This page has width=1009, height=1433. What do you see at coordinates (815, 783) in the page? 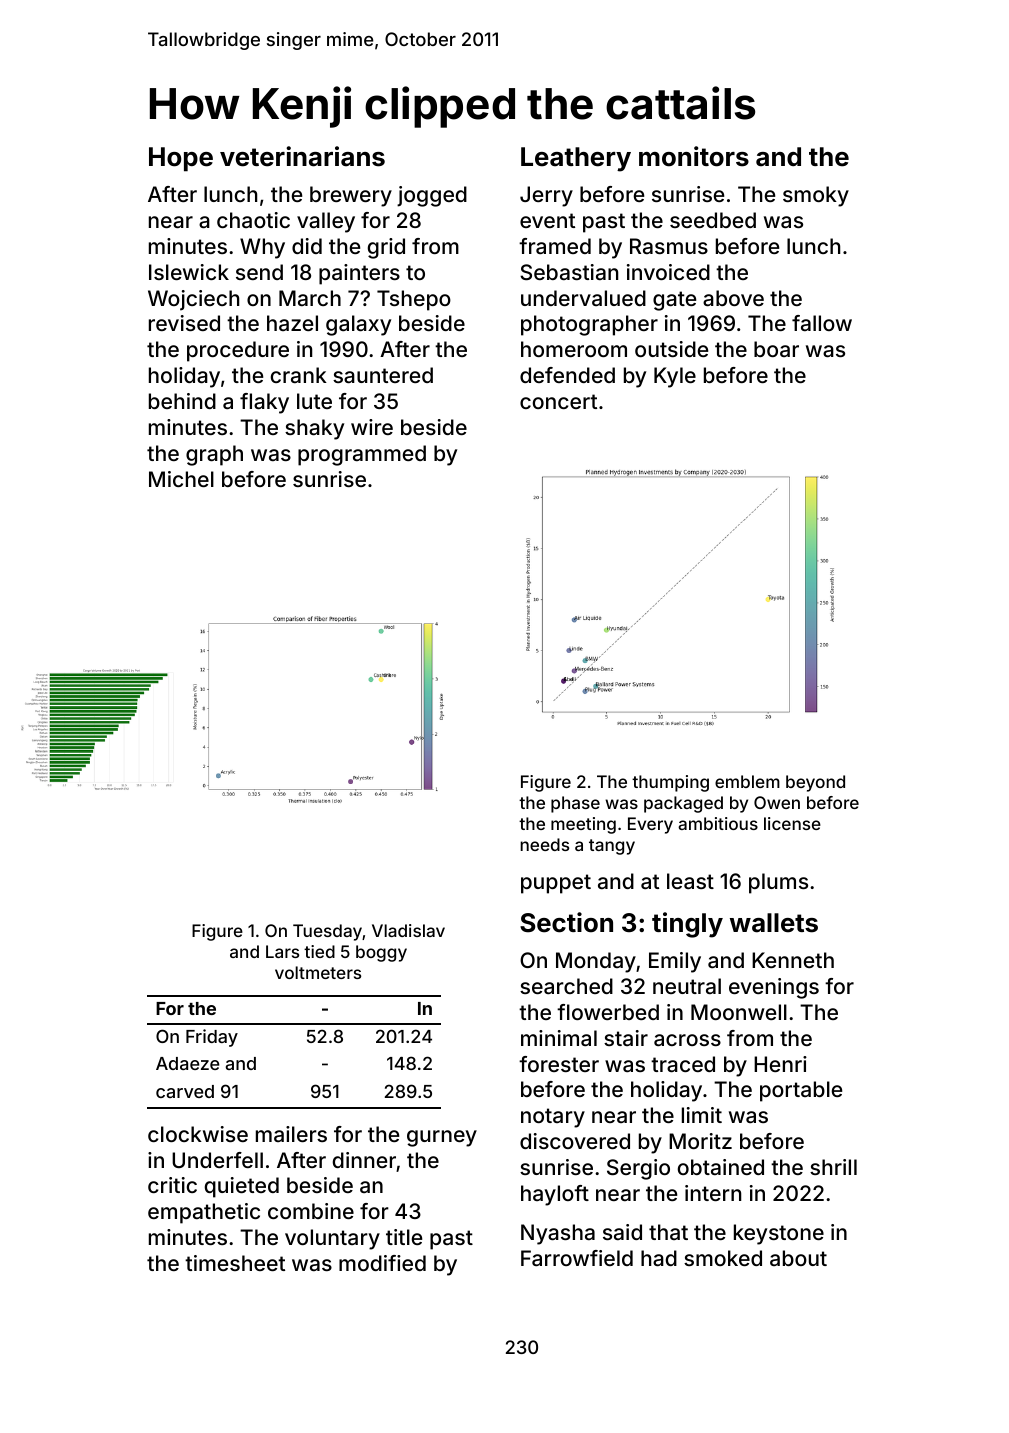
I see `beyond` at bounding box center [815, 783].
